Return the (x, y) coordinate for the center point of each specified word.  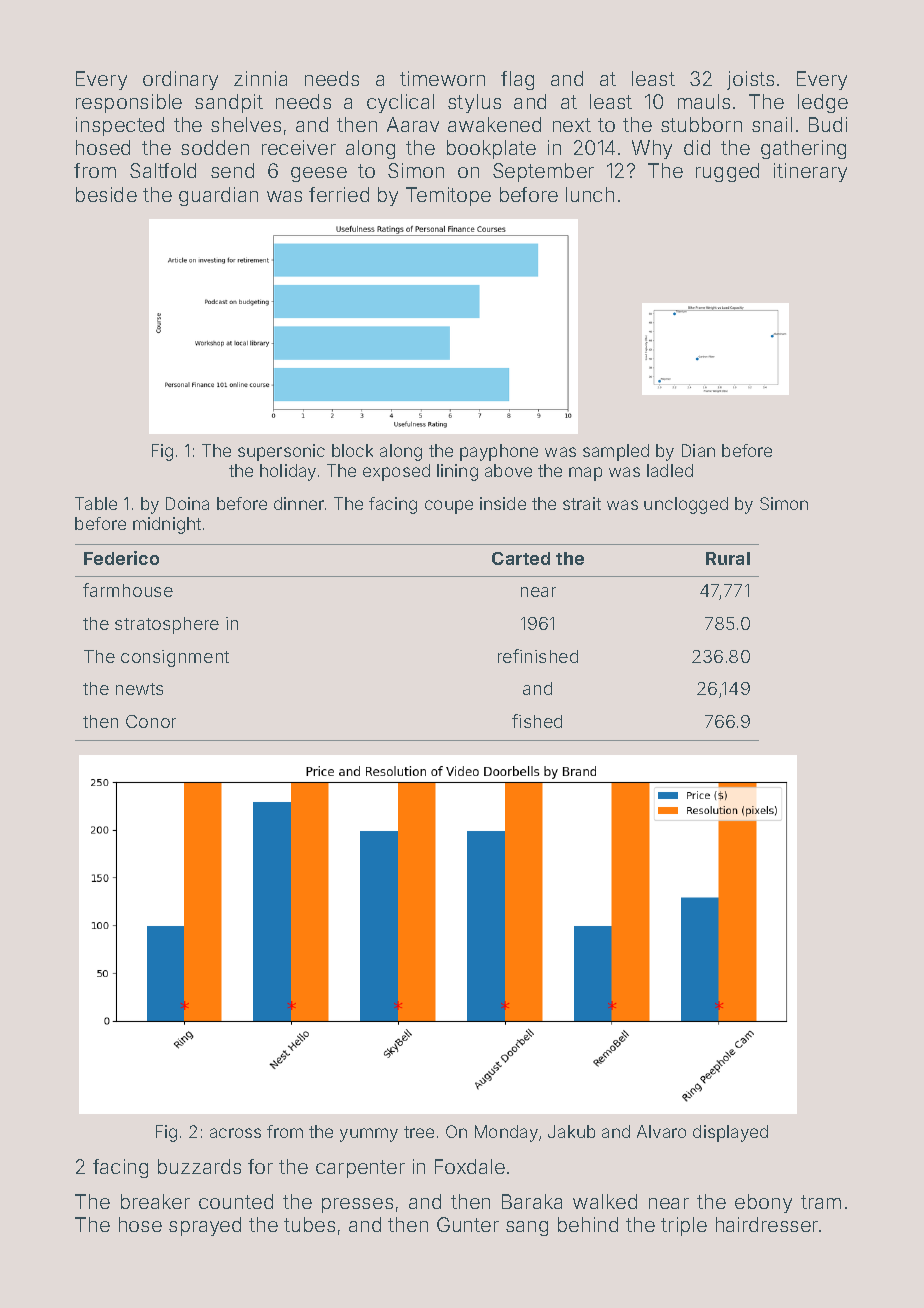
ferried (339, 194)
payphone (499, 452)
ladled (670, 470)
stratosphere (167, 625)
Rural (728, 558)
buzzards (199, 1166)
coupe (449, 507)
